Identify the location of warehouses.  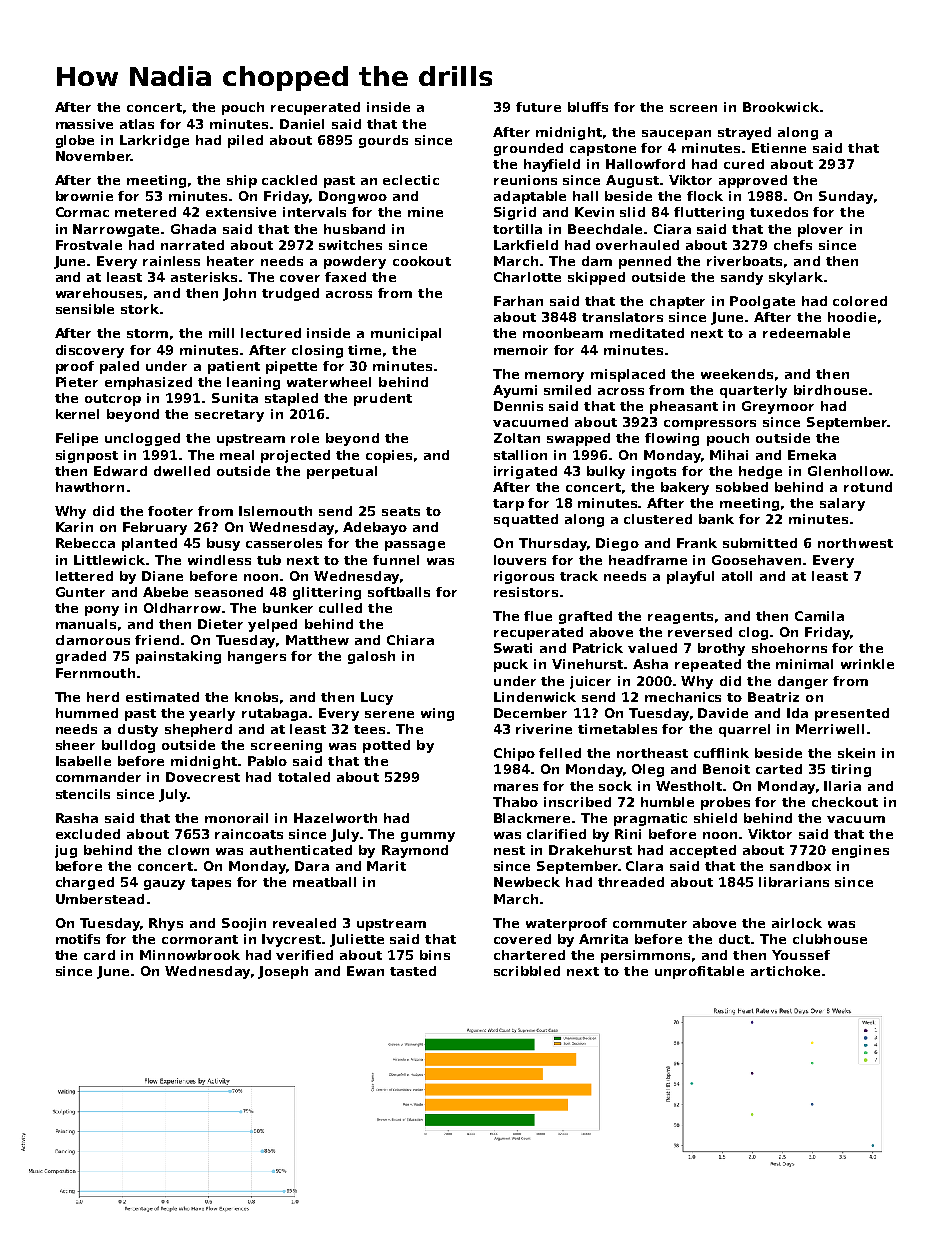
(99, 293).
